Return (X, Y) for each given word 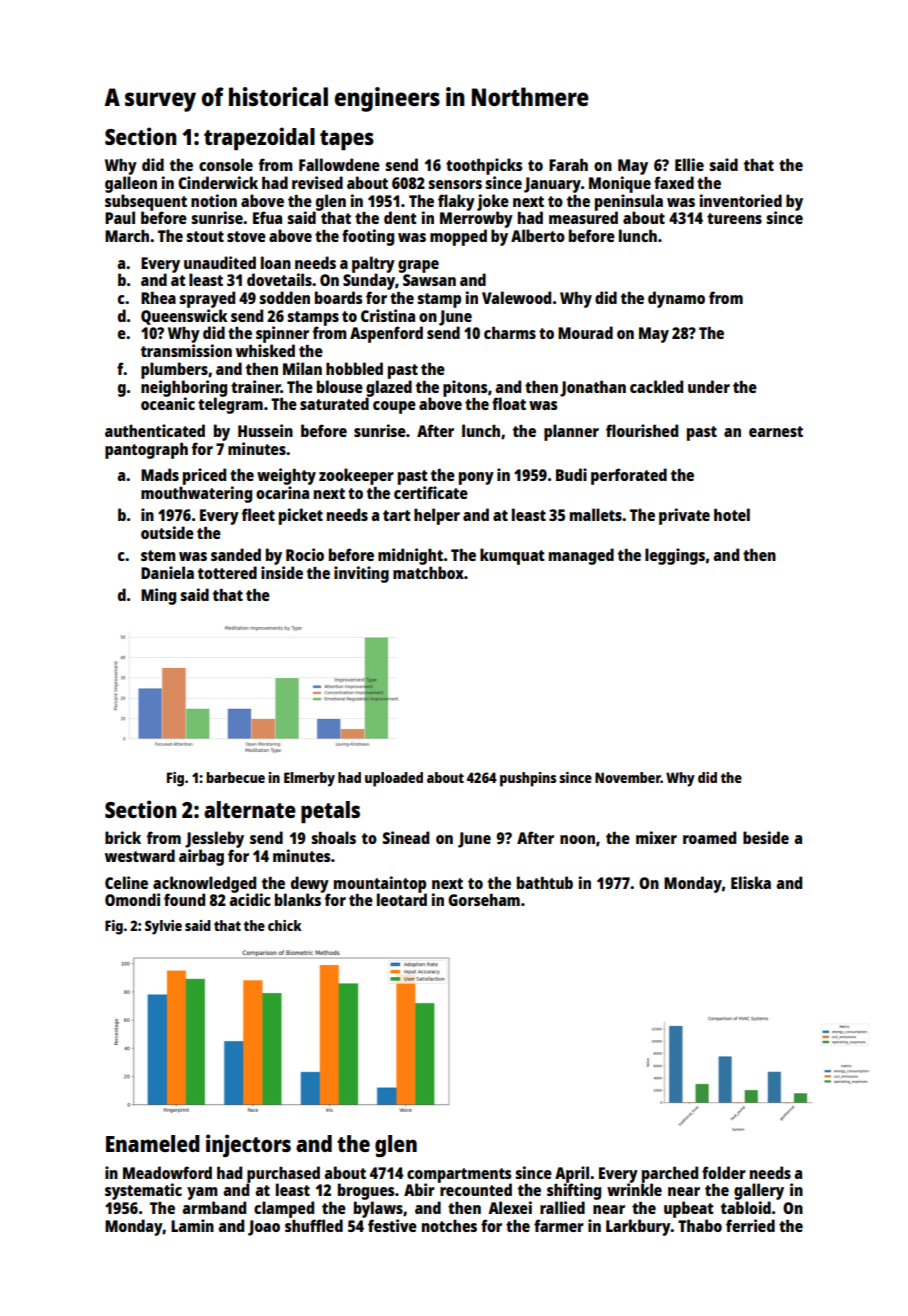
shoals (333, 837)
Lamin (192, 1225)
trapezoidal (259, 138)
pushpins (528, 779)
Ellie (689, 164)
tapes (347, 140)
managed (581, 556)
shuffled (314, 1225)
